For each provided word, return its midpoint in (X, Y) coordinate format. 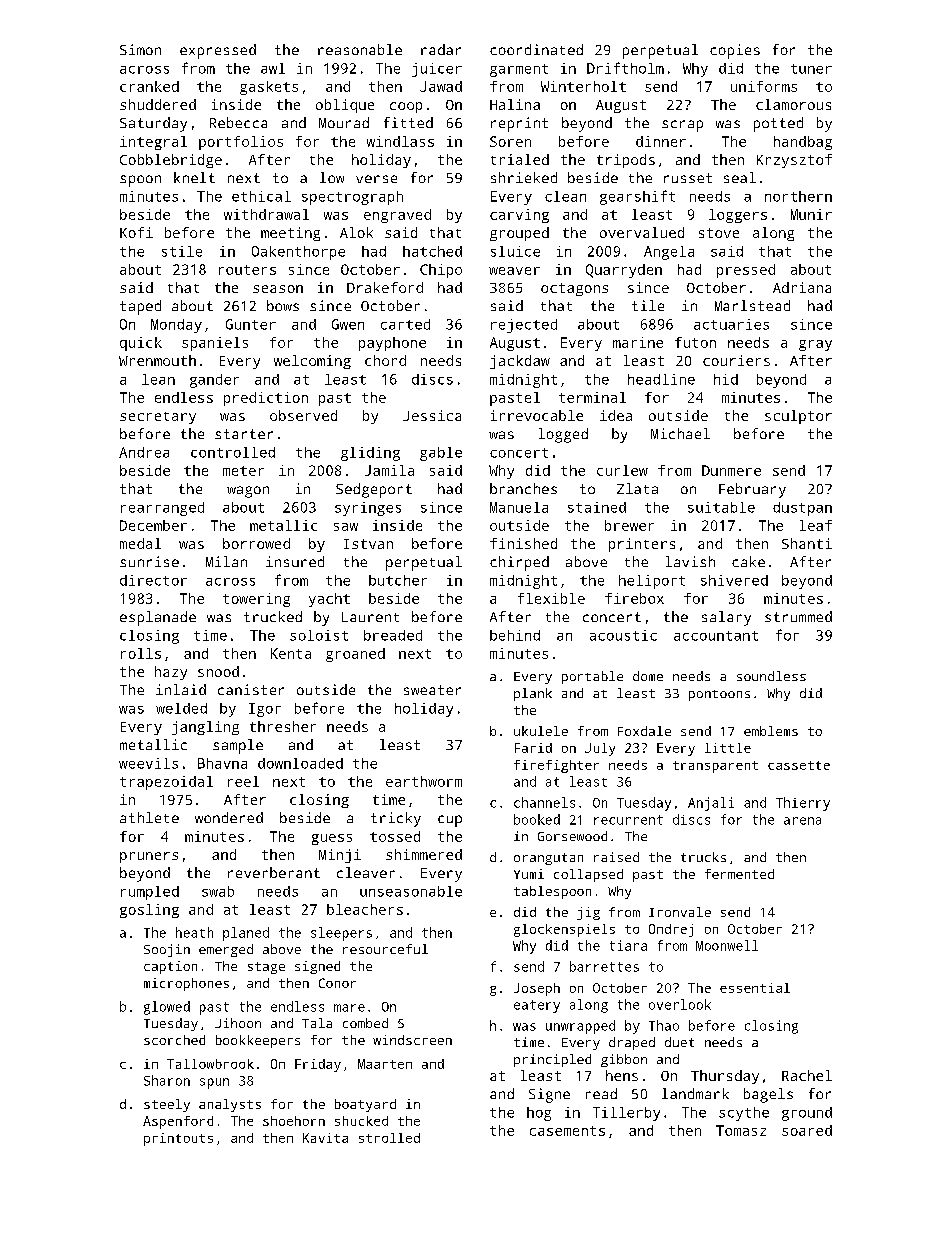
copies (735, 51)
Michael (680, 433)
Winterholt (583, 86)
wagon (248, 492)
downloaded (300, 763)
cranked (149, 86)
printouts (178, 1139)
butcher (398, 580)
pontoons (719, 695)
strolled (389, 1138)
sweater (432, 690)
